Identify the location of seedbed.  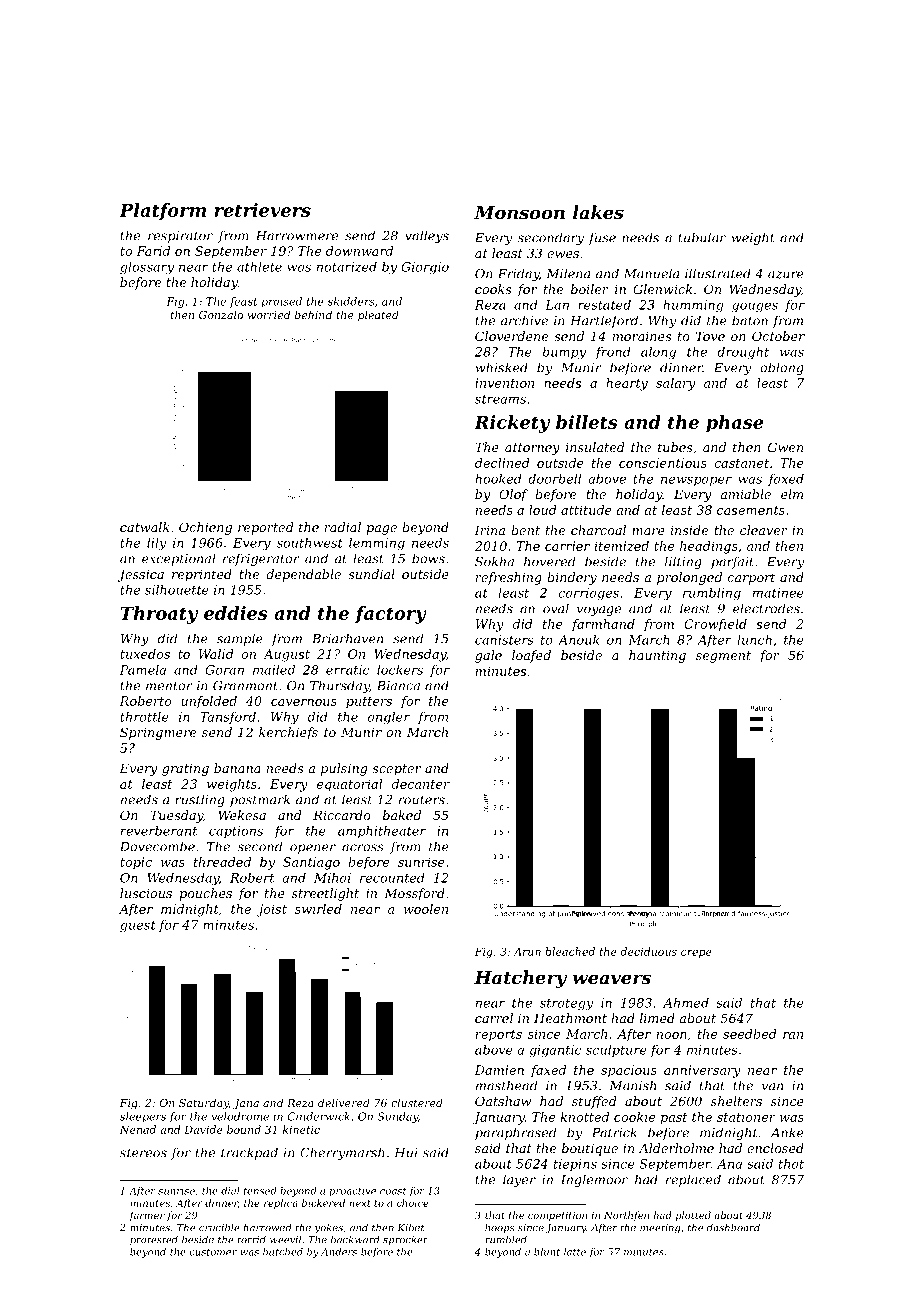
(750, 1034).
